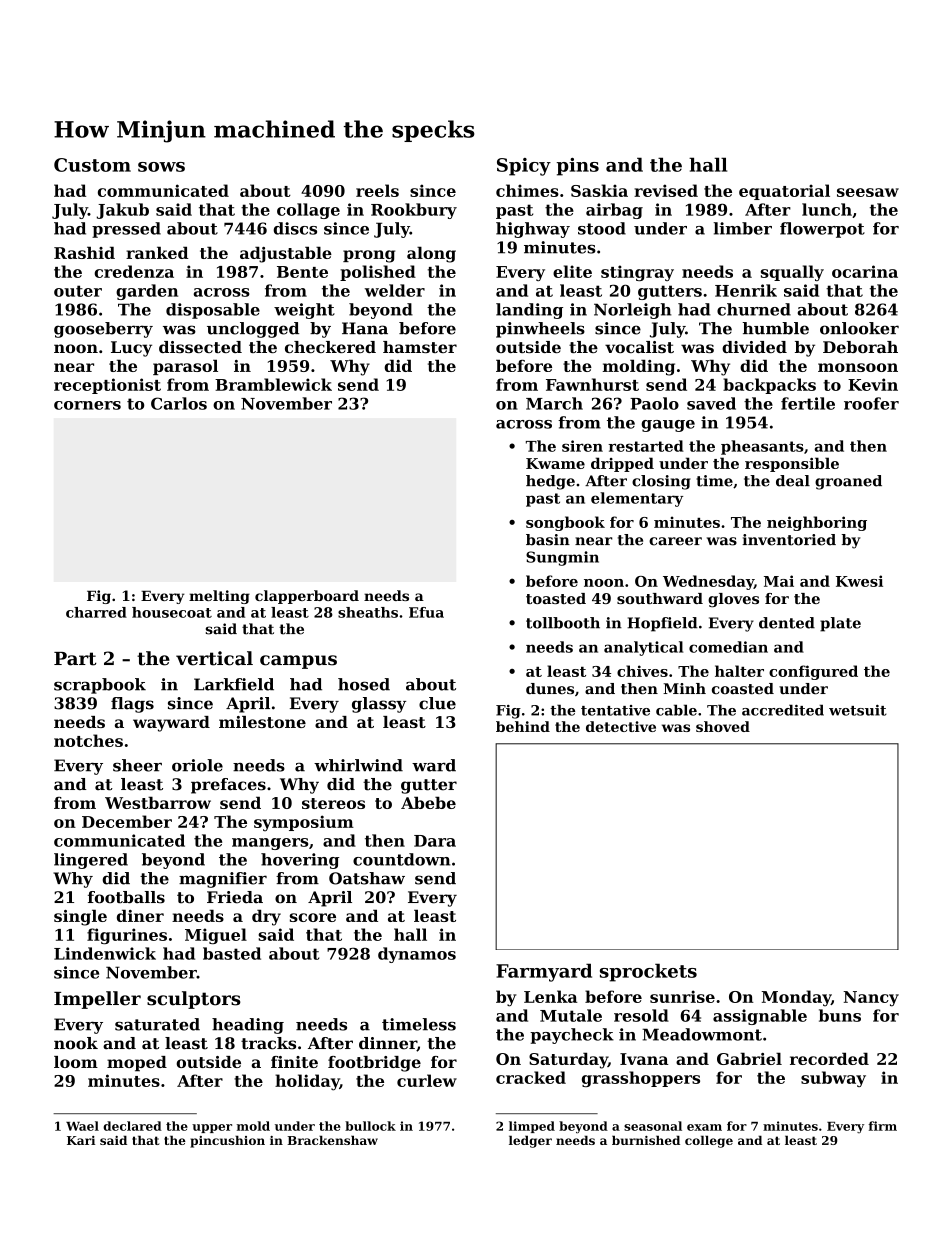  Describe the element at coordinates (426, 612) in the page. I see `Efua` at that location.
